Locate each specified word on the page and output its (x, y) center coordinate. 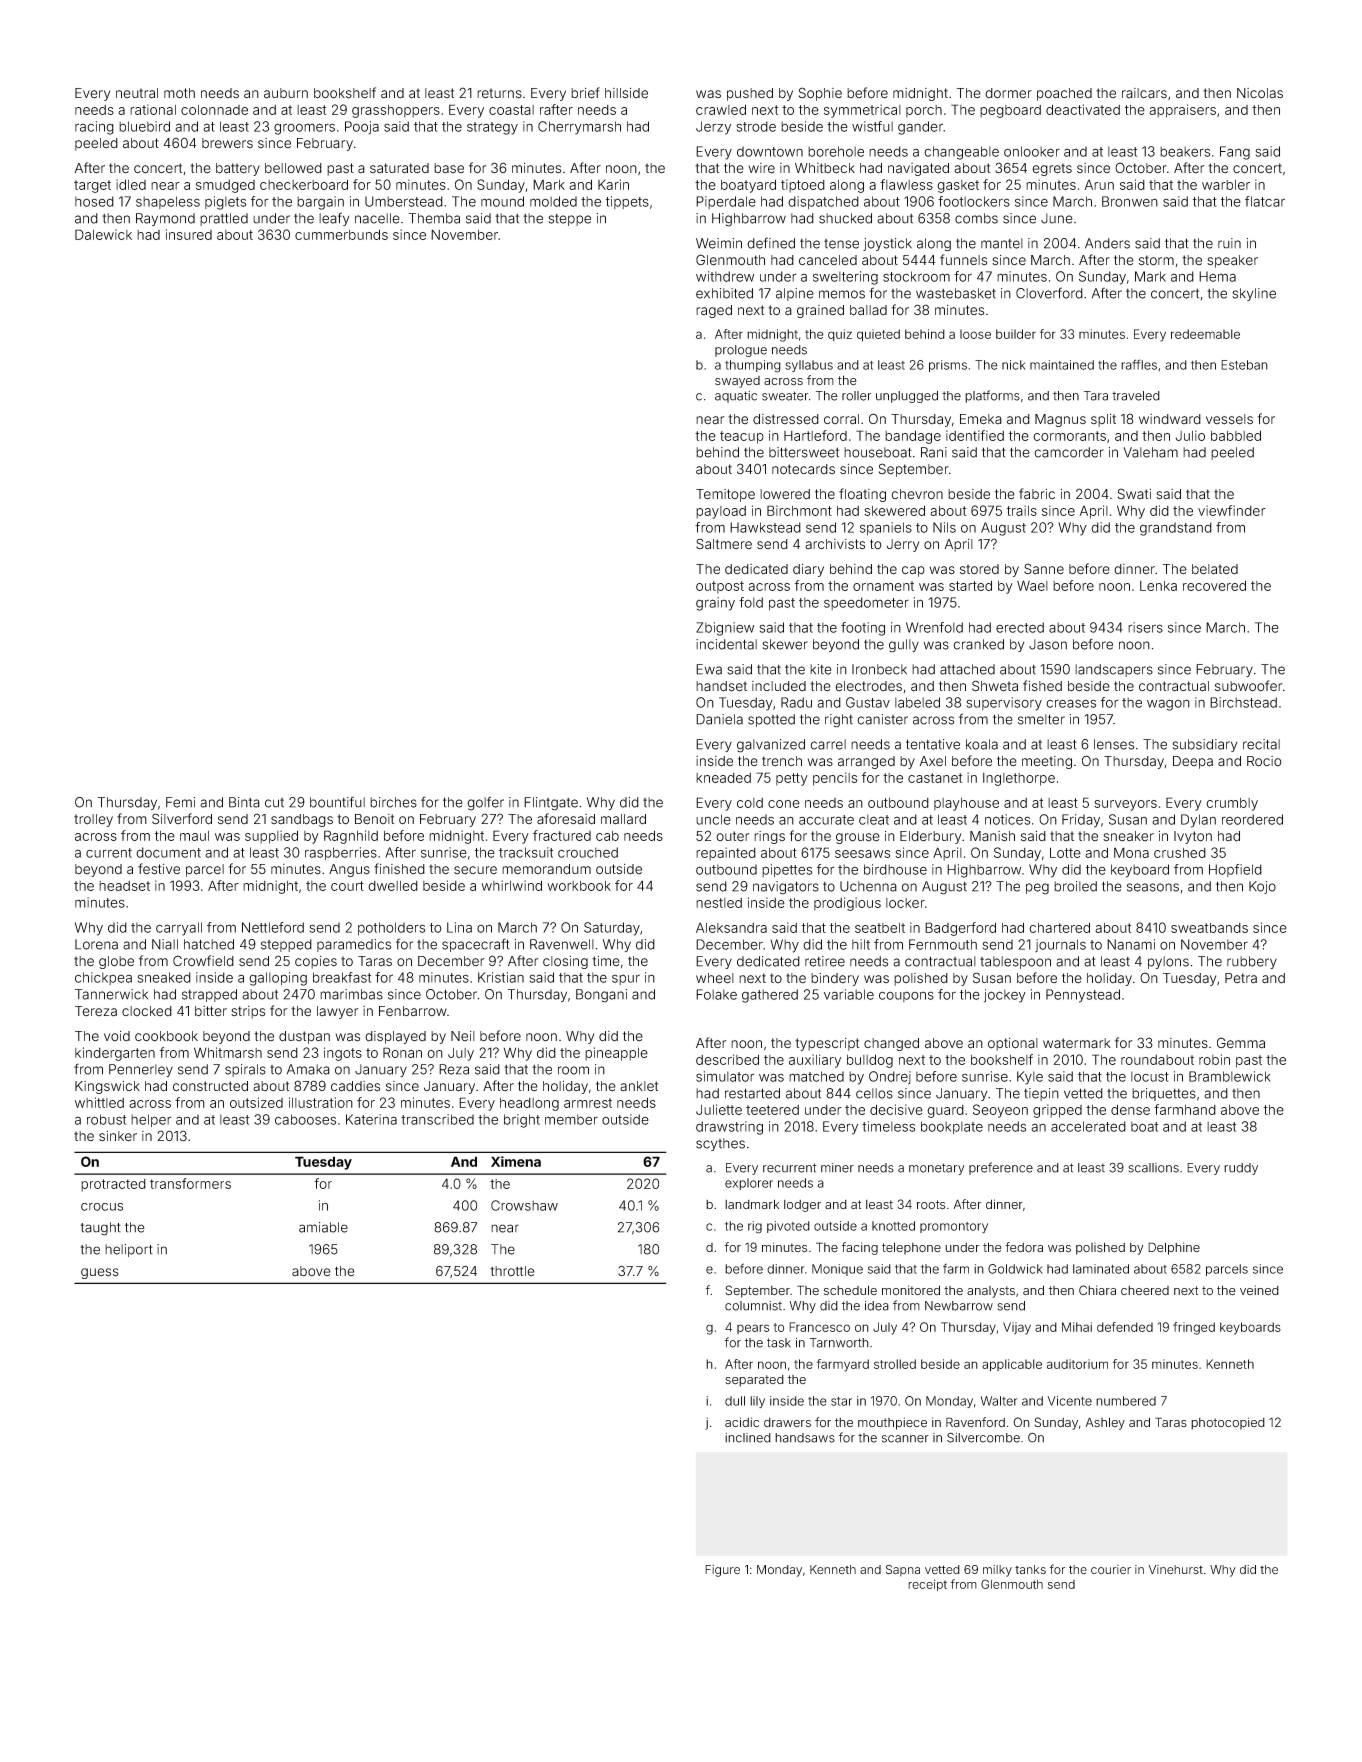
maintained (1062, 365)
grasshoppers (396, 111)
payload (721, 512)
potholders (391, 928)
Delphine (1174, 1248)
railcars (1144, 93)
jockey (1005, 996)
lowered (785, 494)
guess (100, 1273)
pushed (750, 94)
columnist (753, 1306)
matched (816, 1076)
